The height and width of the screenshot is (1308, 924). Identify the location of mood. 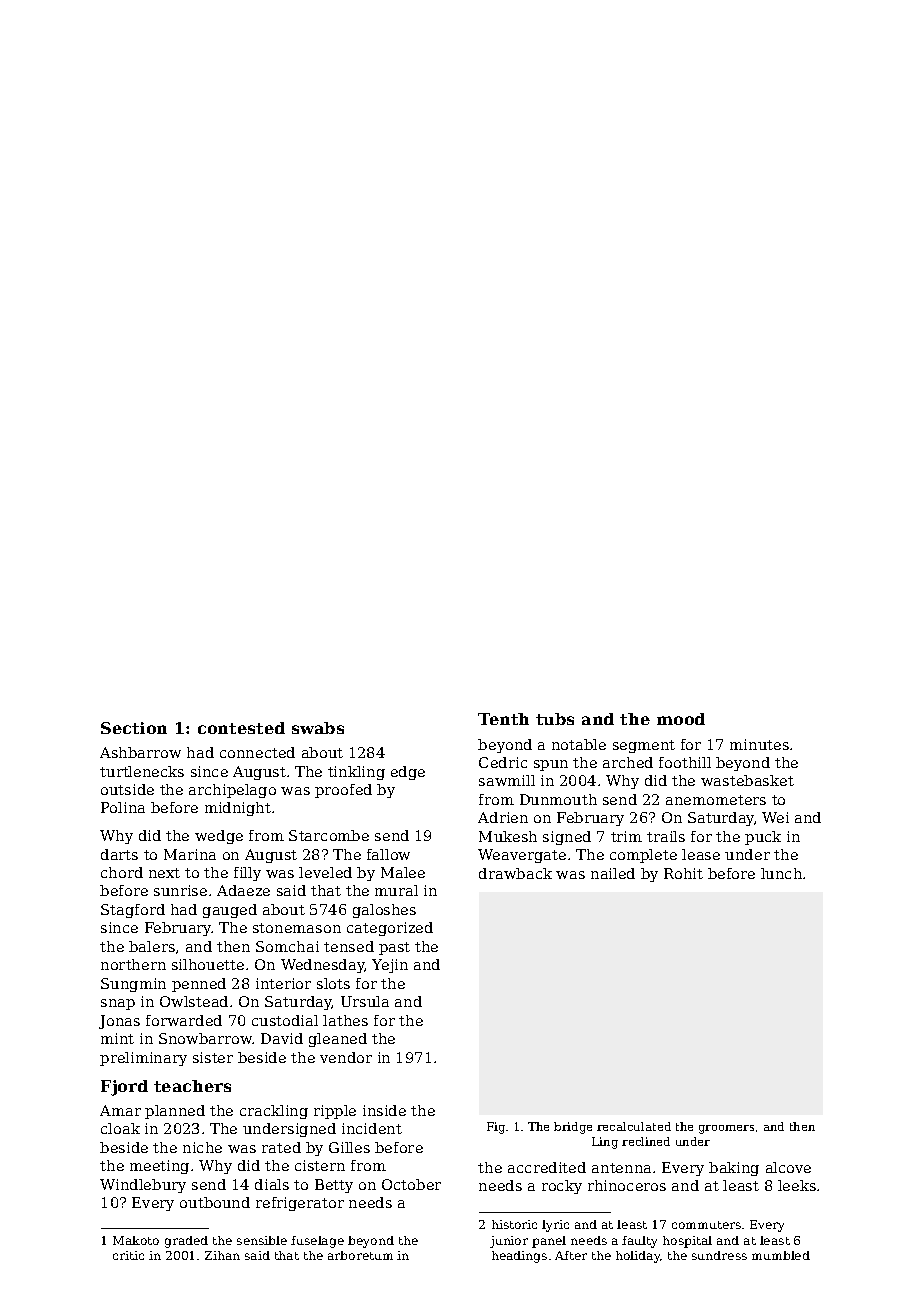
(681, 719).
